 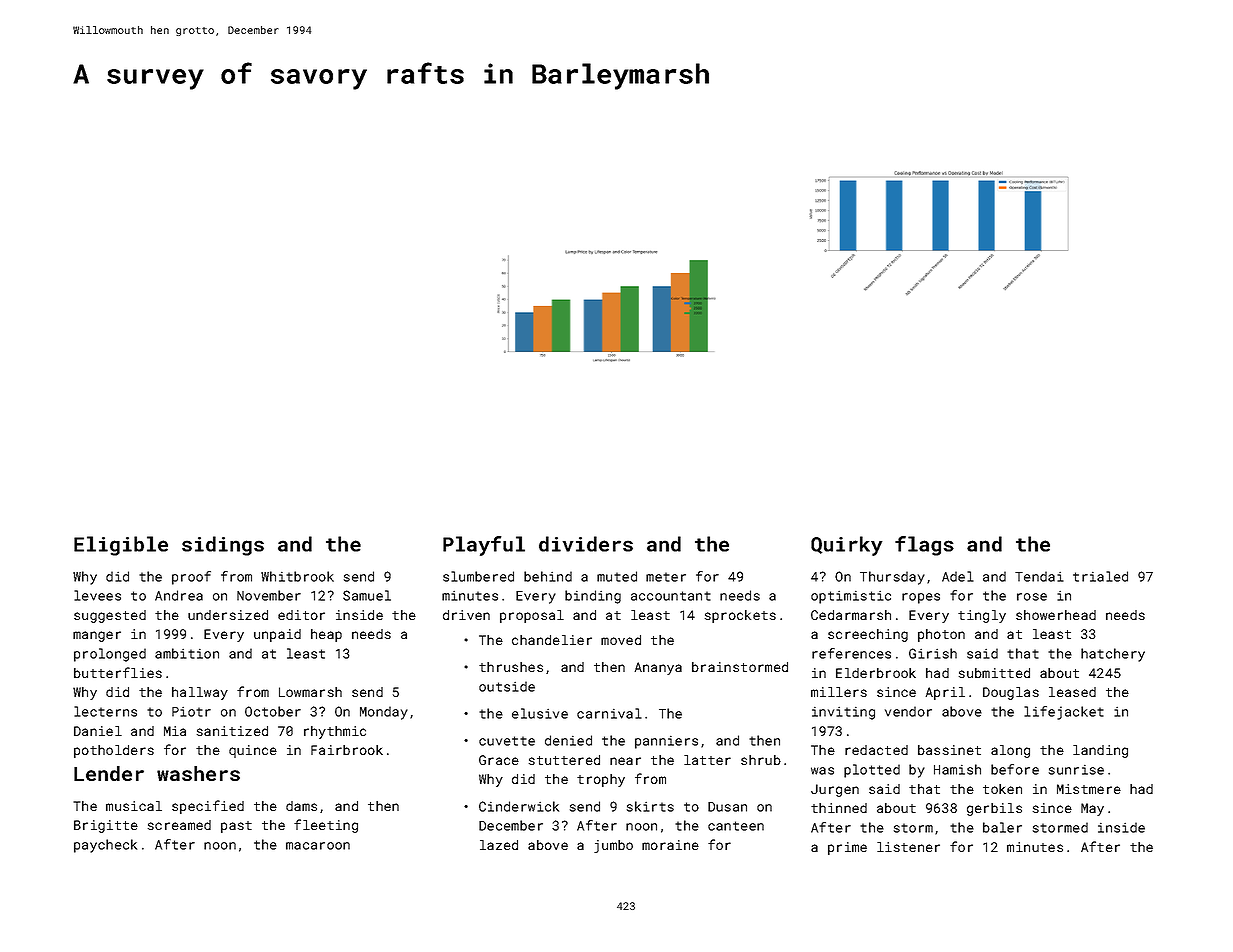 What do you see at coordinates (110, 616) in the image?
I see `suggested` at bounding box center [110, 616].
